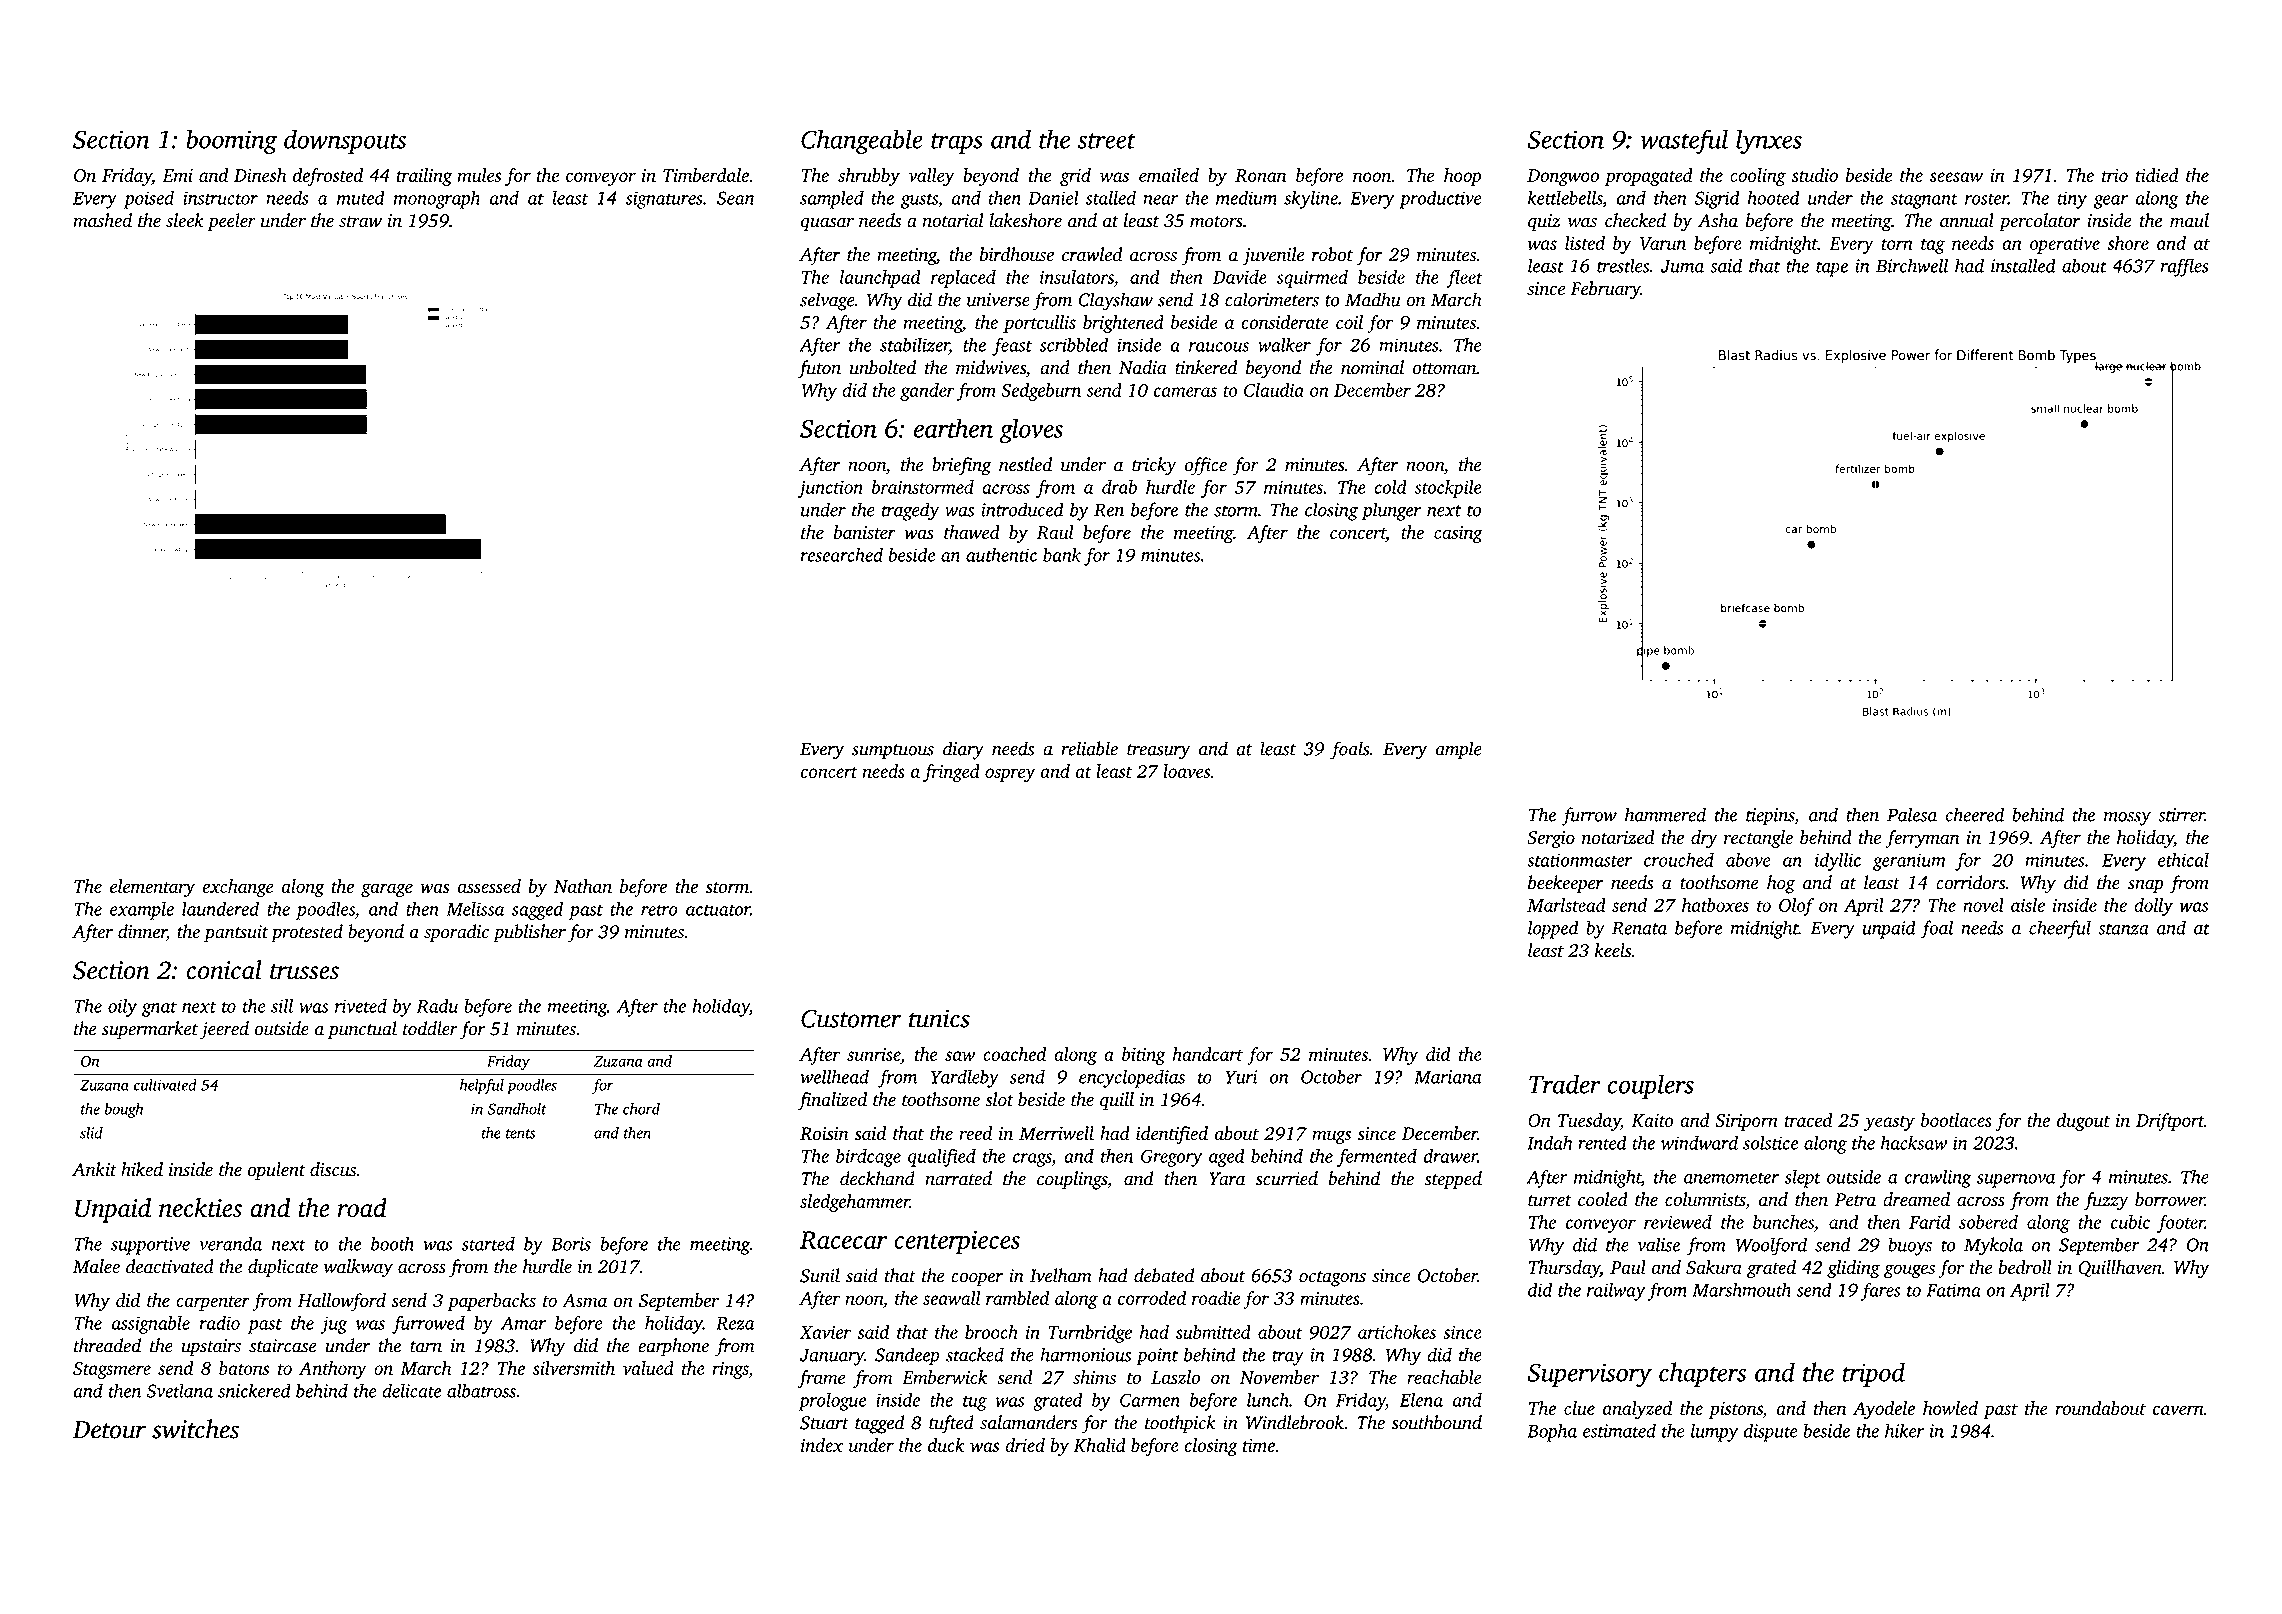  What do you see at coordinates (1458, 535) in the document?
I see `casing` at bounding box center [1458, 535].
